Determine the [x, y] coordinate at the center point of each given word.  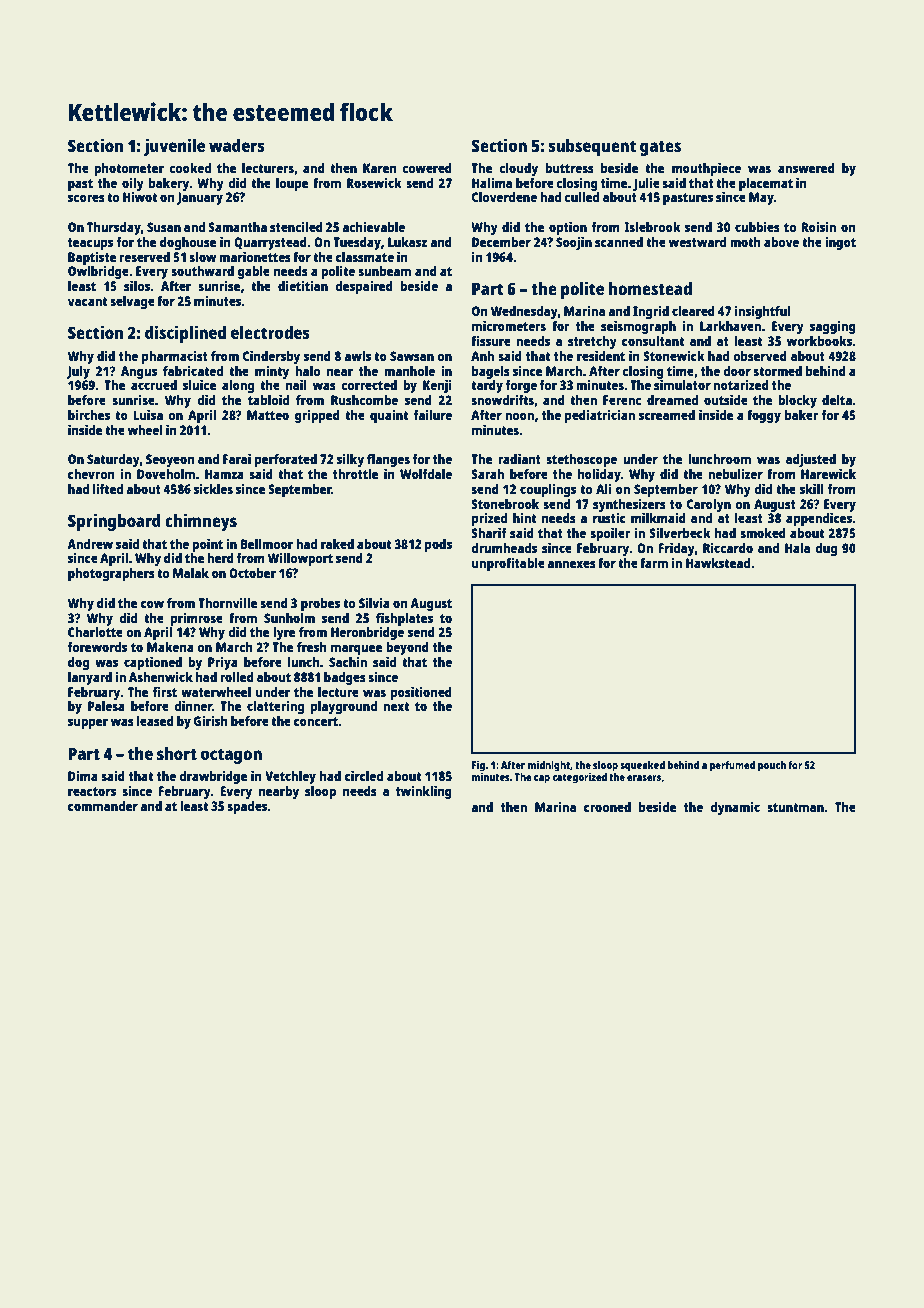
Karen [380, 168]
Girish [211, 721]
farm [654, 563]
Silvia [374, 602]
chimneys [201, 522]
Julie [646, 184]
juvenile [174, 147]
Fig [478, 766]
